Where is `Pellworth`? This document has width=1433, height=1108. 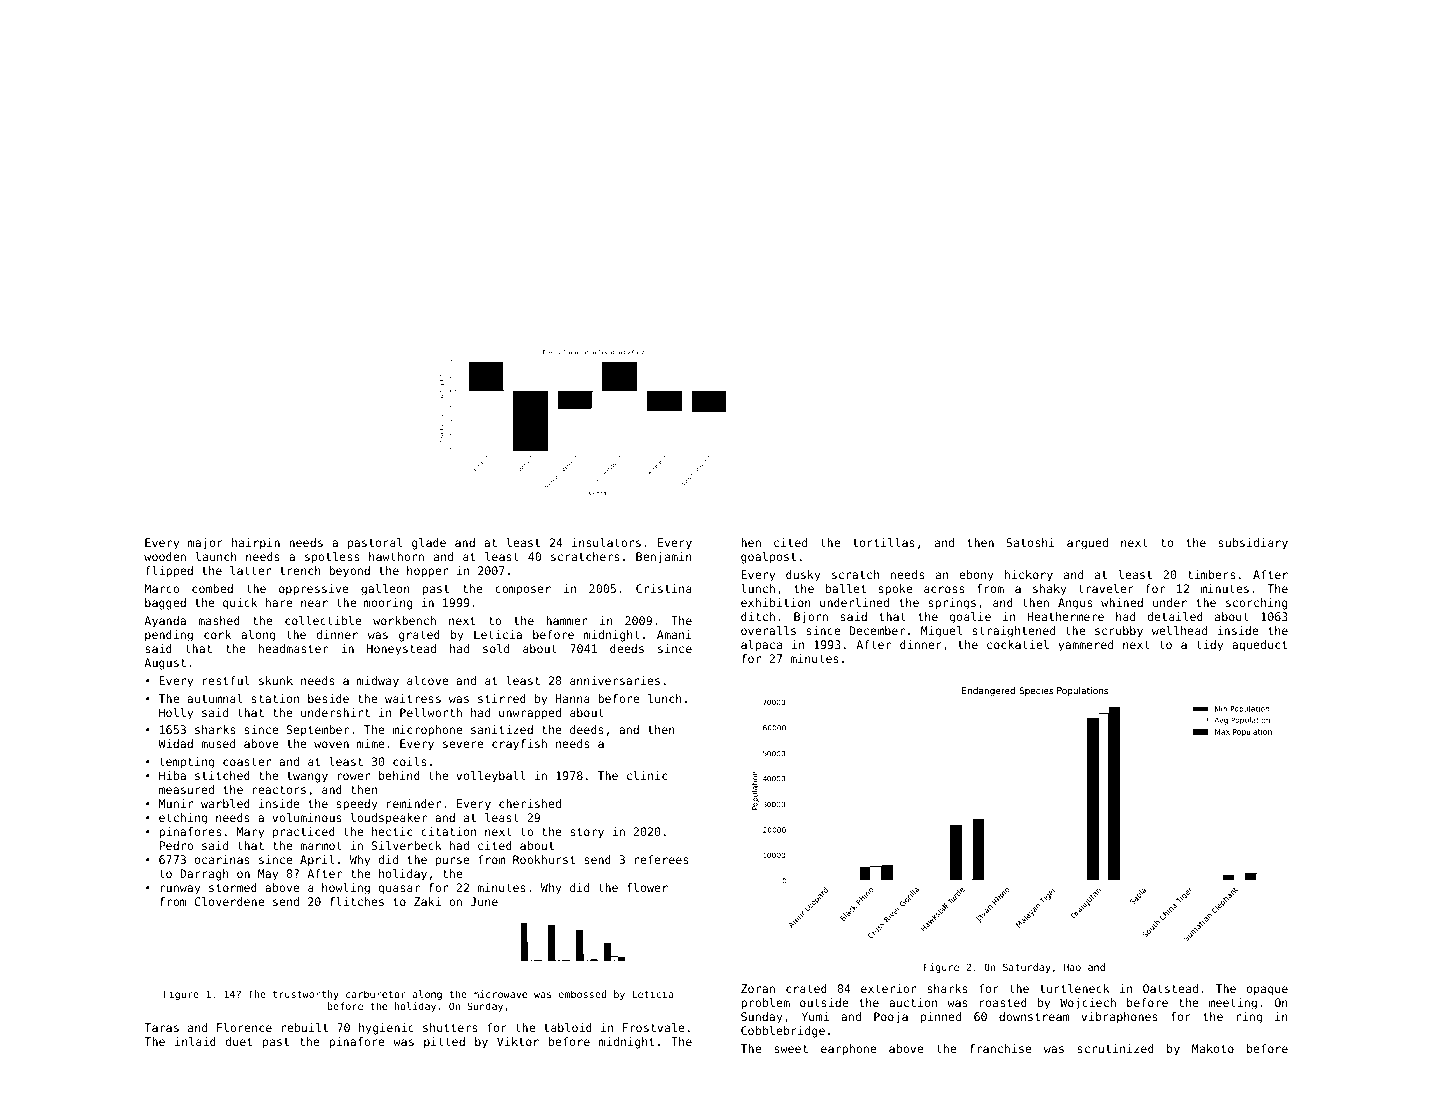 Pellworth is located at coordinates (431, 712).
